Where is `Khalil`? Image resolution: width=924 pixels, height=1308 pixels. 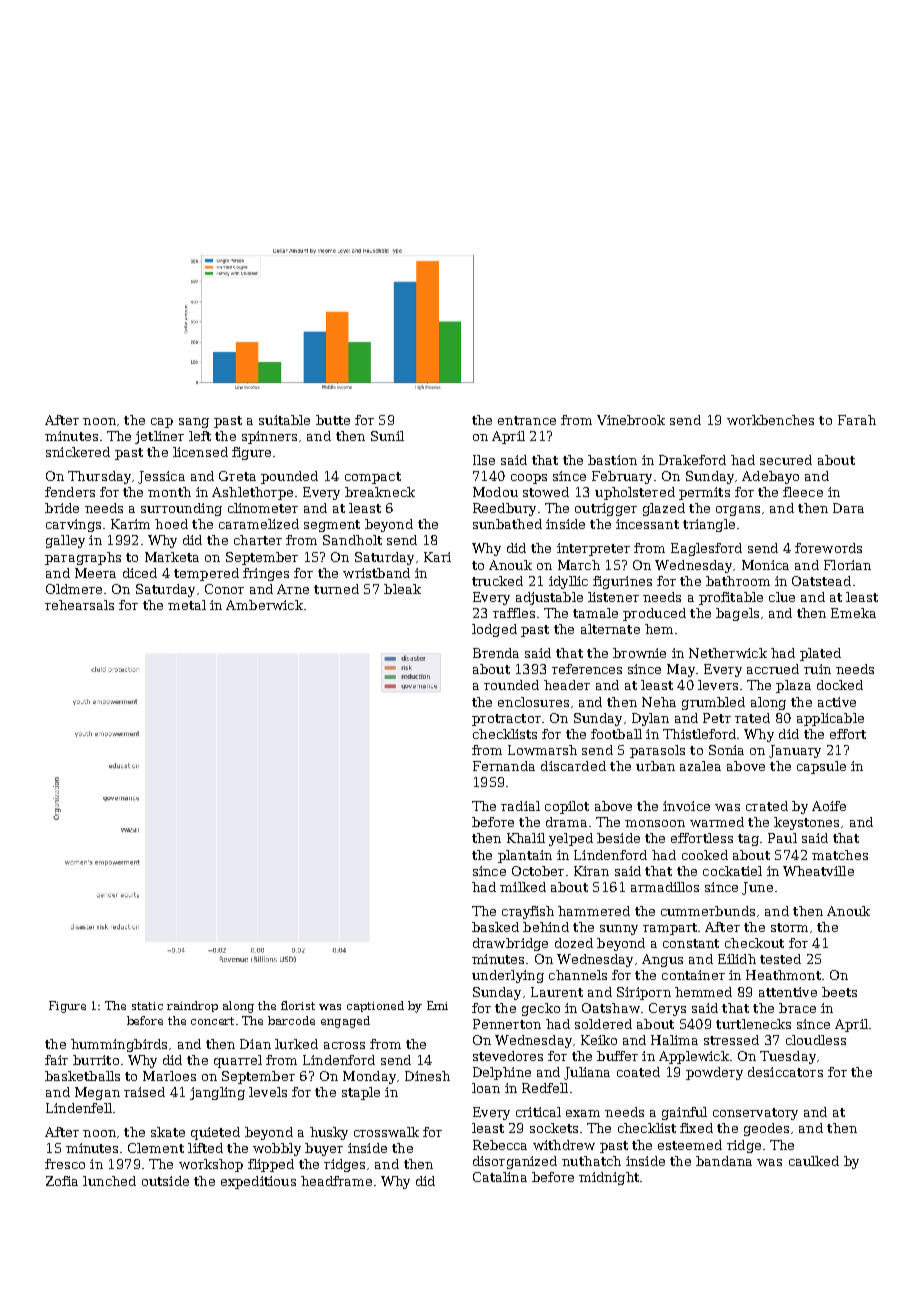 Khalil is located at coordinates (526, 838).
